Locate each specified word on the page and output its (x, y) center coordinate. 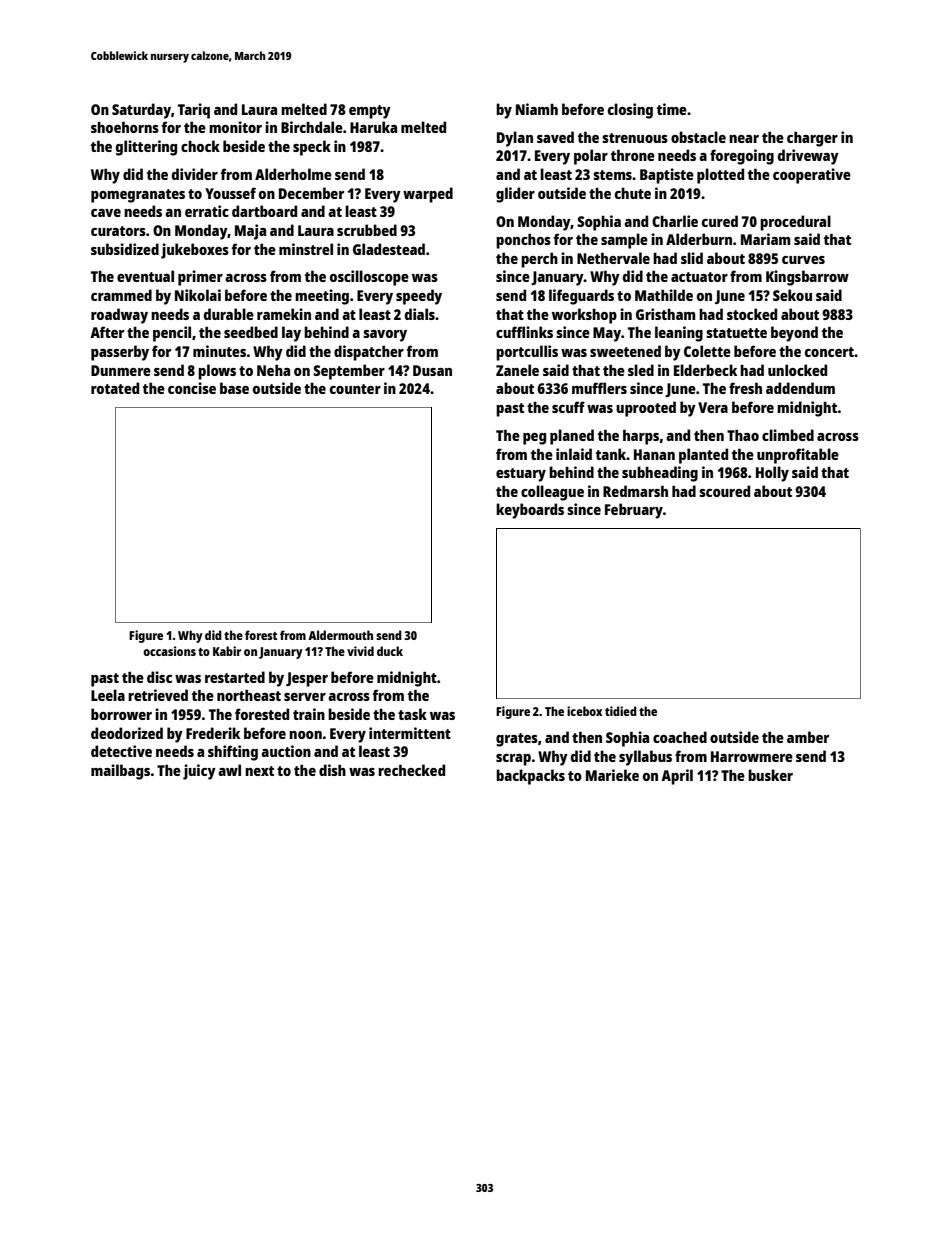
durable (229, 314)
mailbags (120, 772)
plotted (720, 176)
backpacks (530, 777)
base (234, 388)
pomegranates (138, 196)
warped (428, 195)
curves (803, 260)
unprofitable (798, 456)
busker (770, 775)
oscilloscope (369, 278)
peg (534, 439)
